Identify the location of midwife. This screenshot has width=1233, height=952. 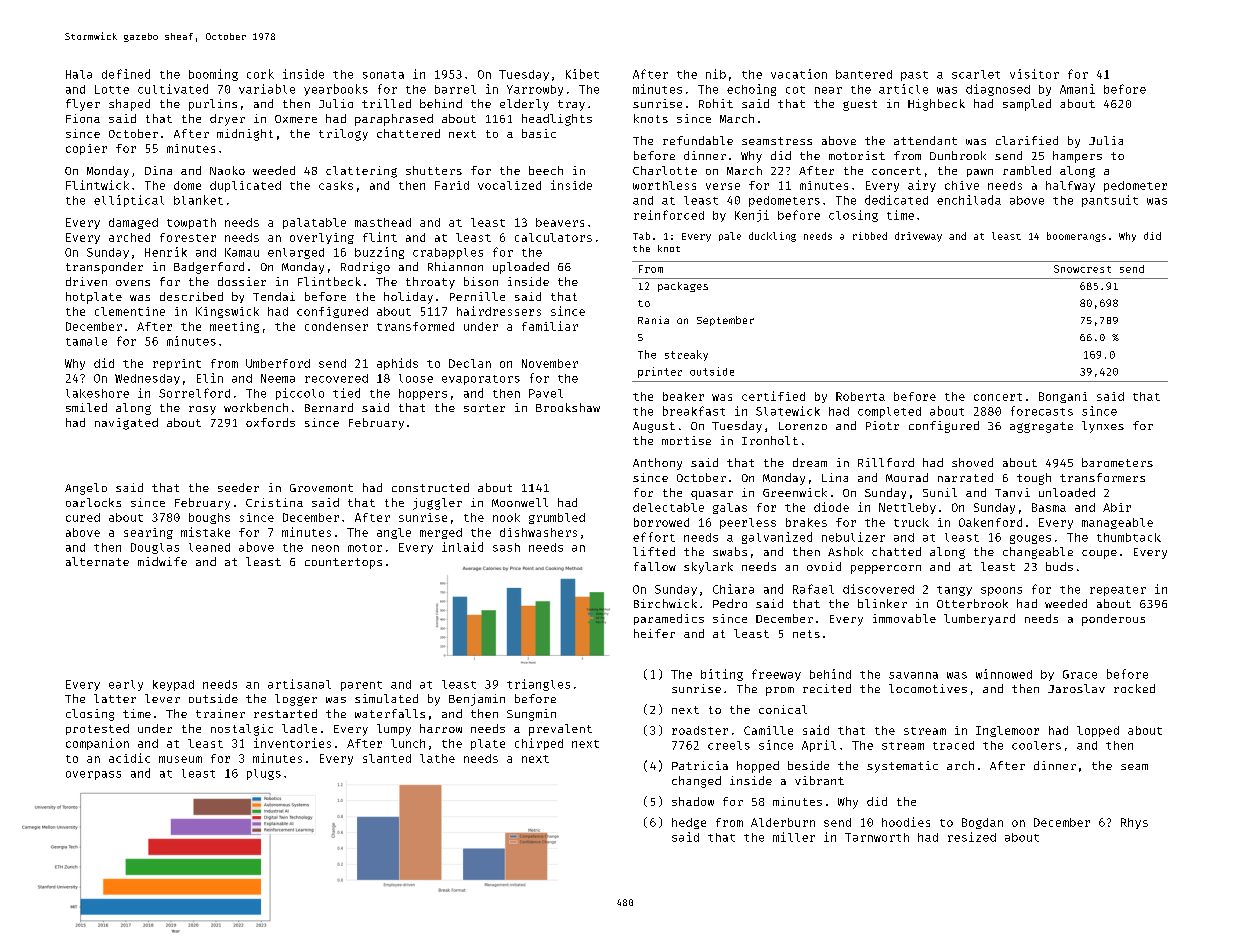
(162, 561).
